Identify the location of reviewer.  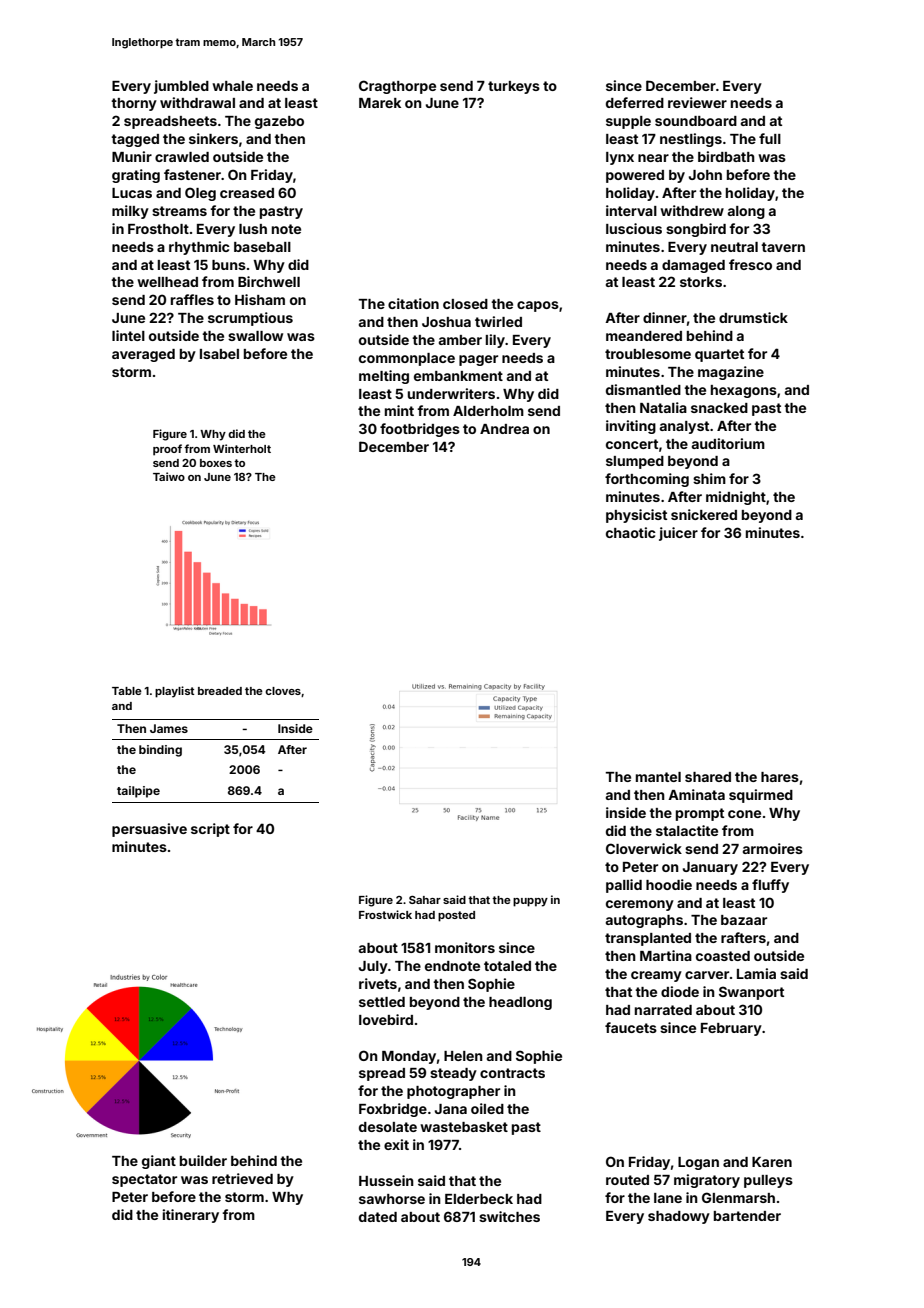
(697, 102).
